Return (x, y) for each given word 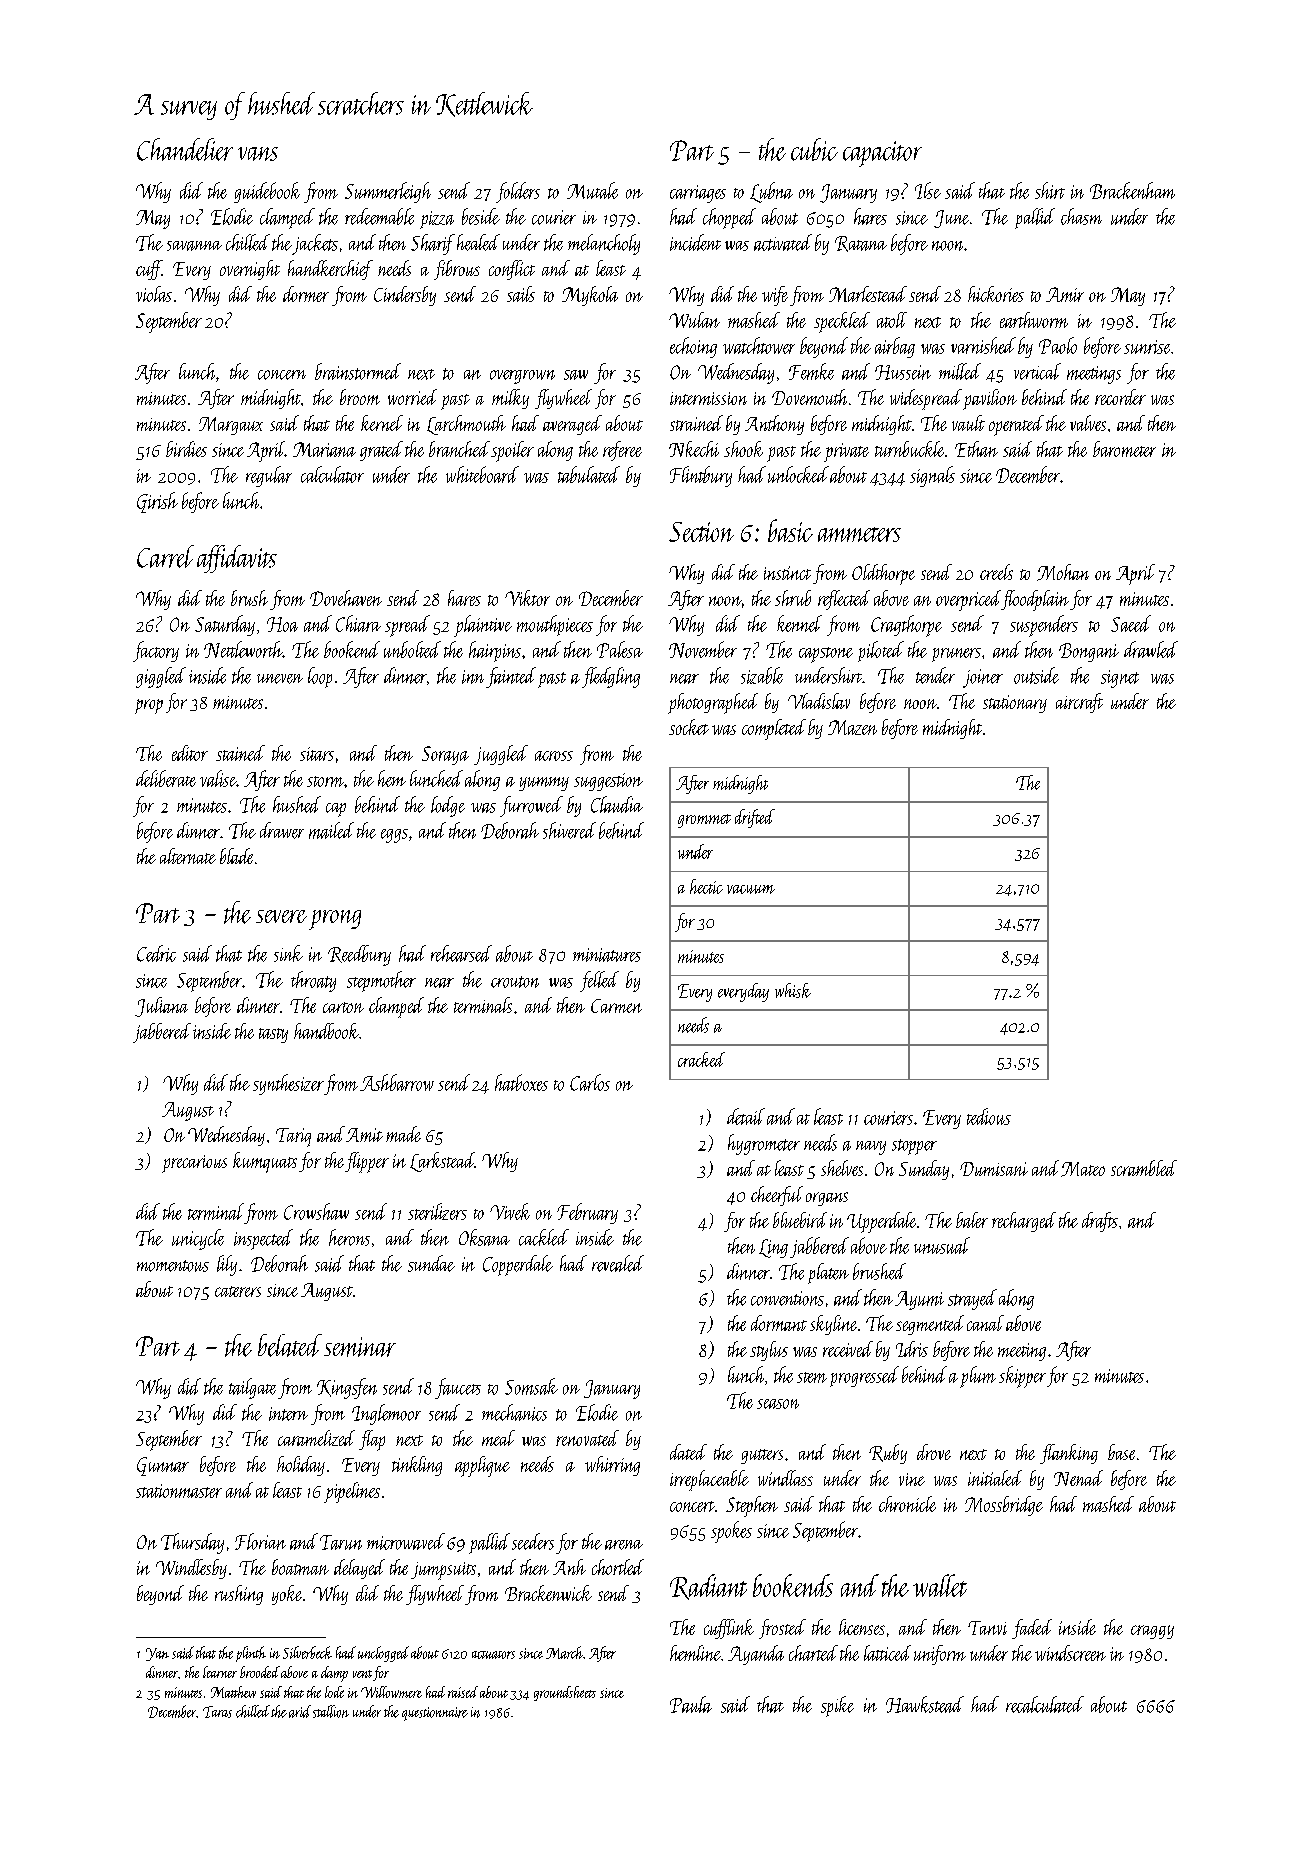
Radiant (708, 1587)
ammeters (859, 534)
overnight (250, 270)
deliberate (166, 778)
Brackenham (1132, 190)
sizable (762, 675)
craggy (1152, 1632)
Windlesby (191, 1569)
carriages (698, 194)
